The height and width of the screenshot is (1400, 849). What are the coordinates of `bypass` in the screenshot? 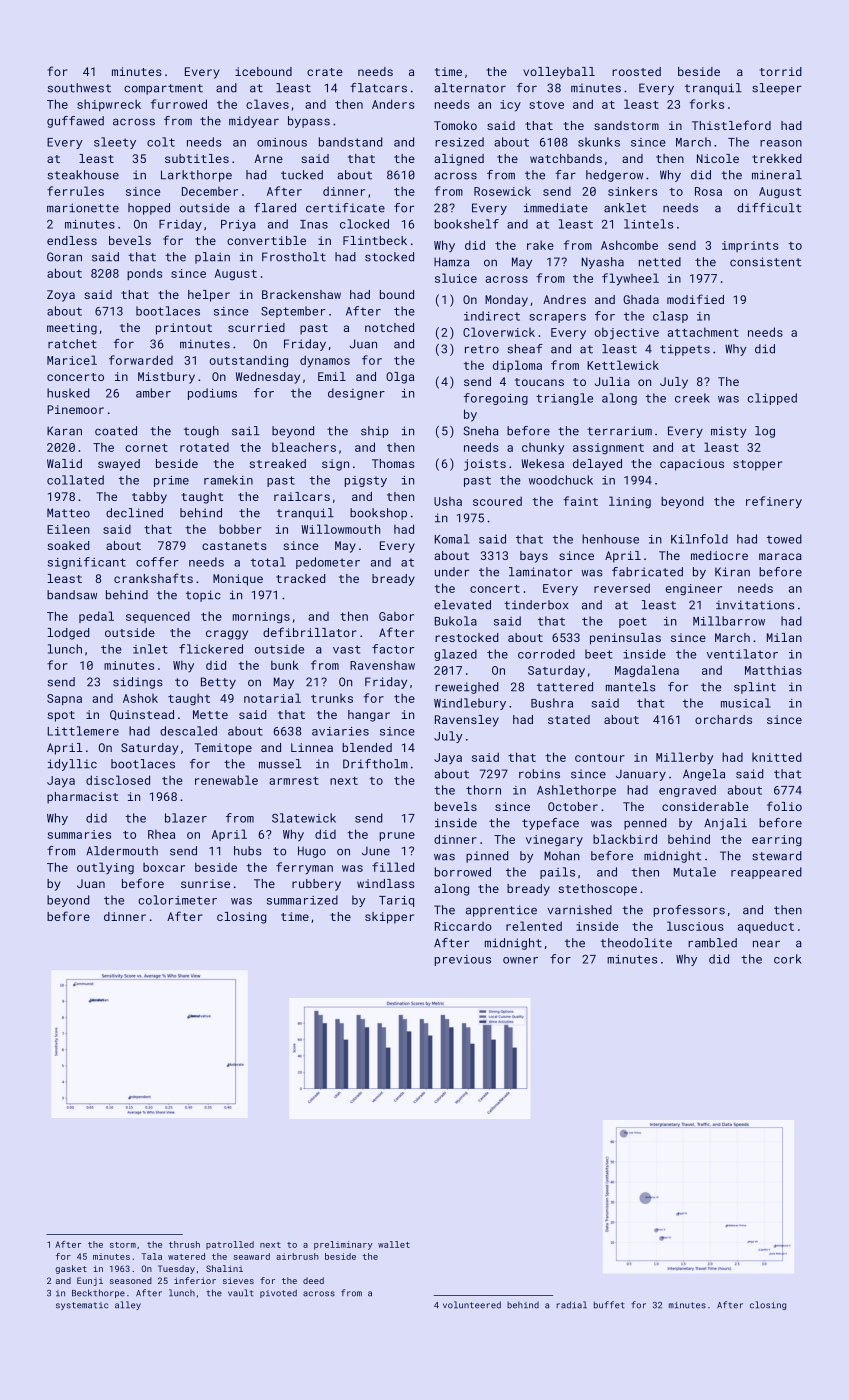 It's located at (309, 122).
